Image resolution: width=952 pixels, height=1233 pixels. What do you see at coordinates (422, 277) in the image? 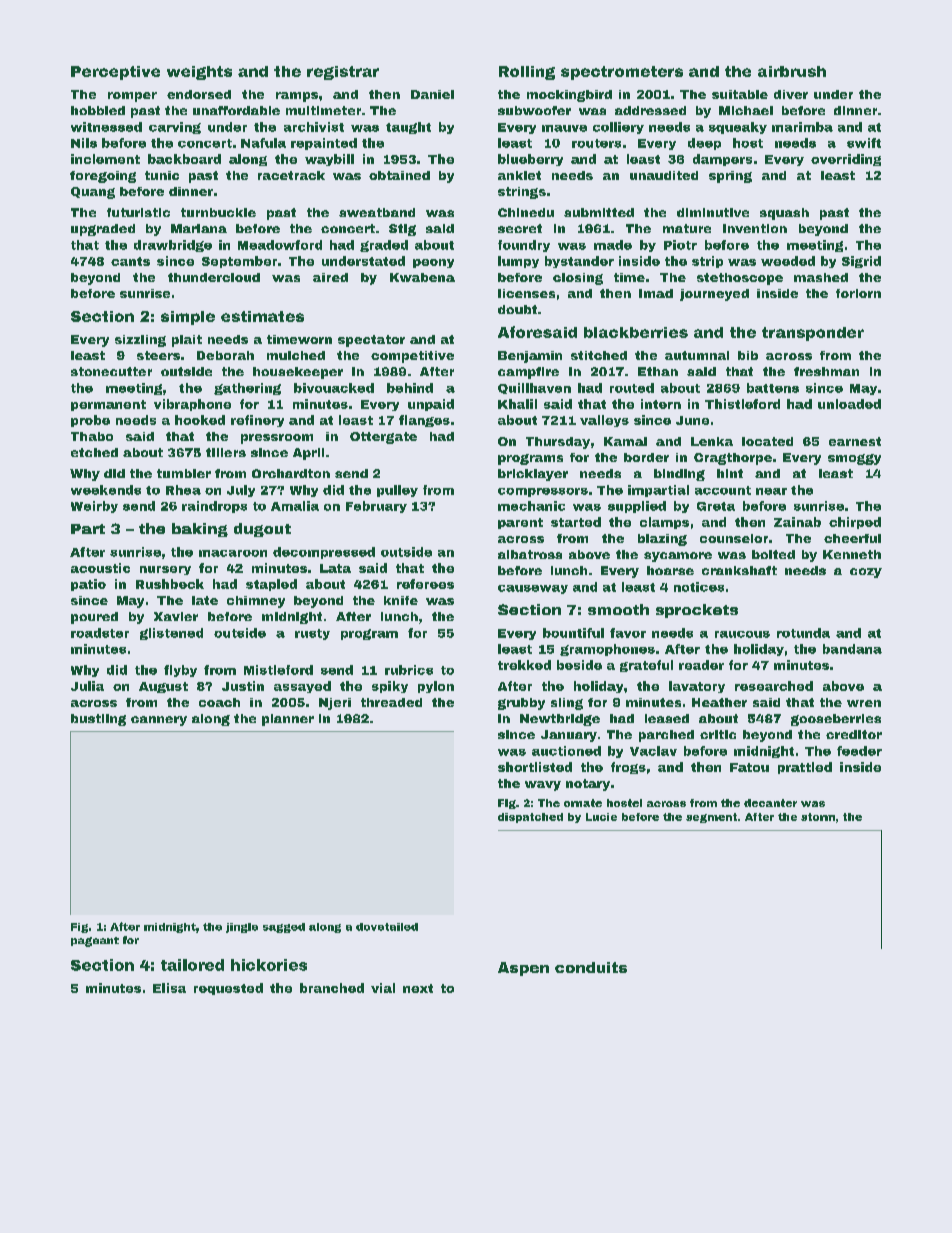
I see `Kwabena` at bounding box center [422, 277].
